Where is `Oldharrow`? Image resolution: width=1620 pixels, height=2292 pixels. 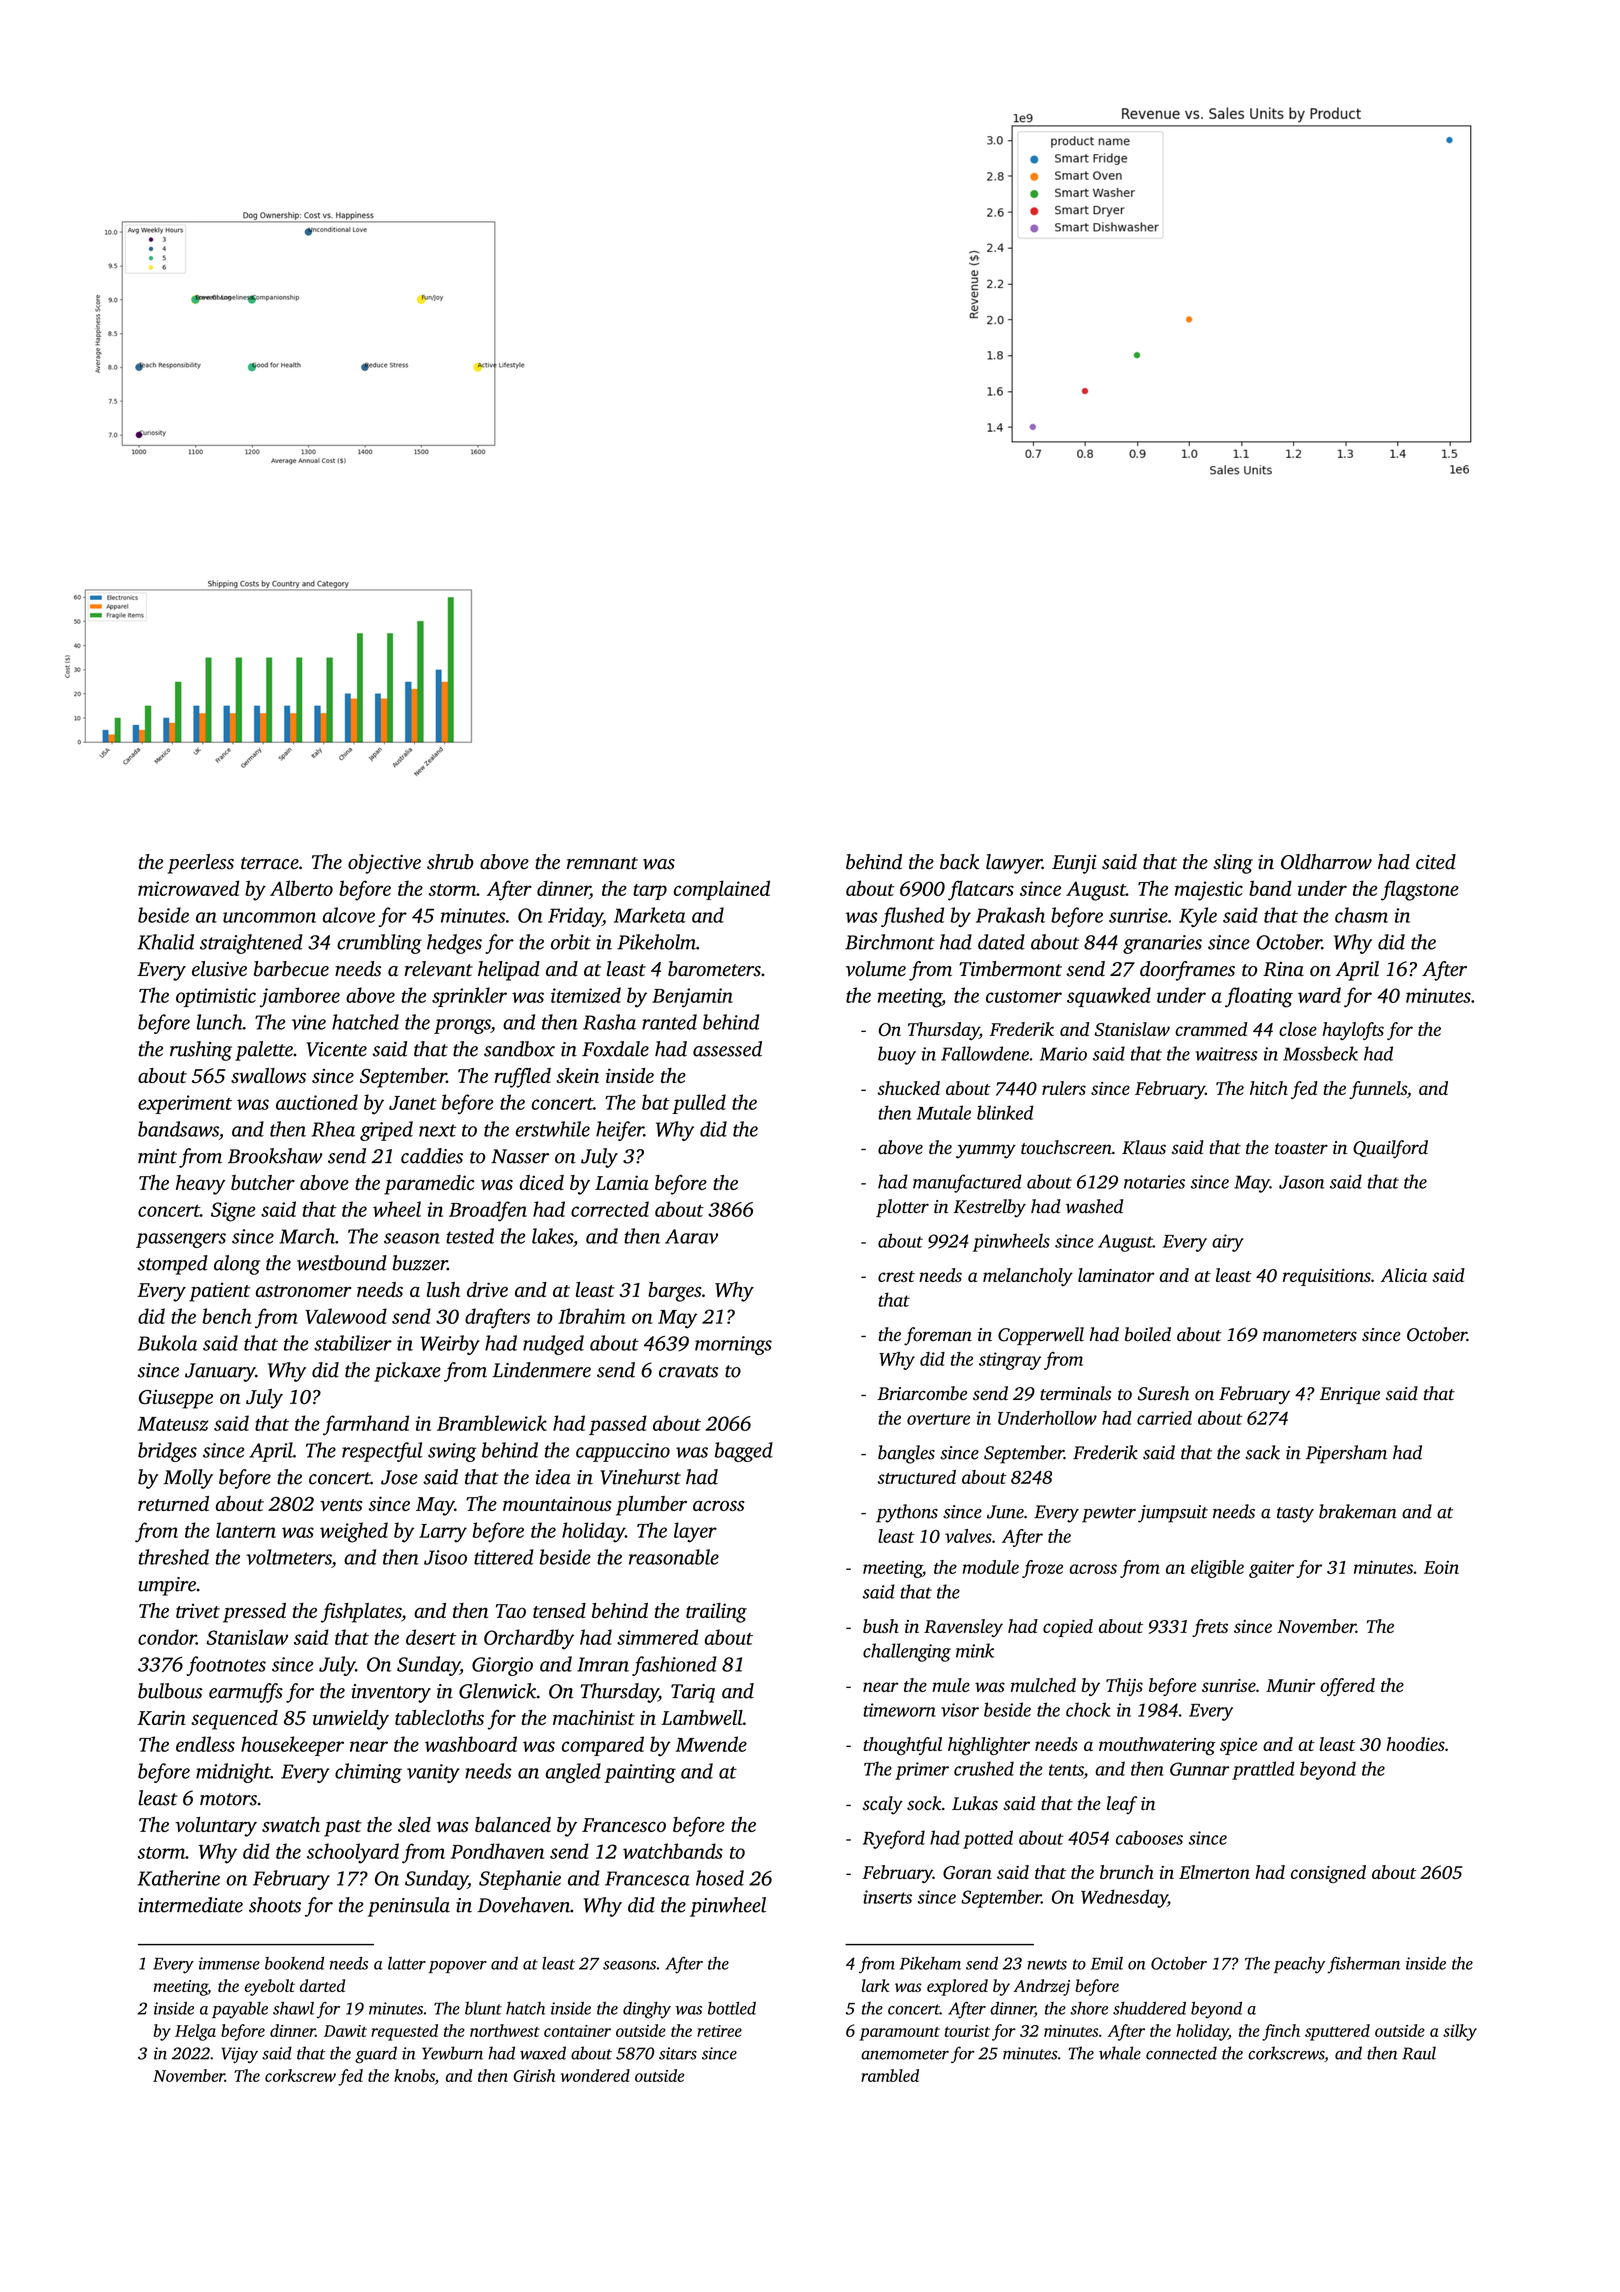 Oldharrow is located at coordinates (1326, 862).
